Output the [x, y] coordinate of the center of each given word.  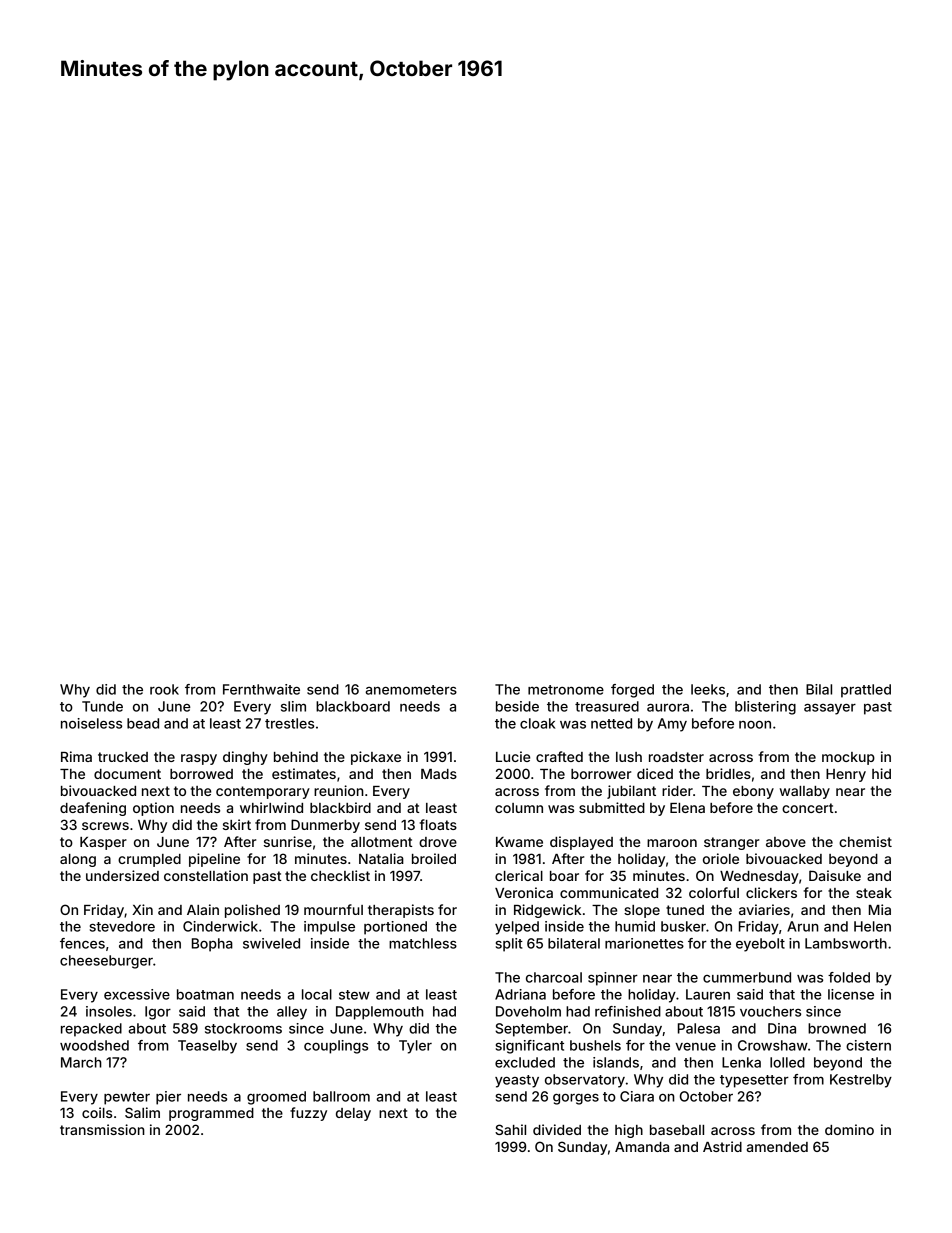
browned [837, 1028]
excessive [137, 994]
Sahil [510, 1129]
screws [105, 826]
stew [354, 995]
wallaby [805, 792]
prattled [866, 691]
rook [164, 689]
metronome [566, 690]
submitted [612, 807]
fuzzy [308, 1114]
